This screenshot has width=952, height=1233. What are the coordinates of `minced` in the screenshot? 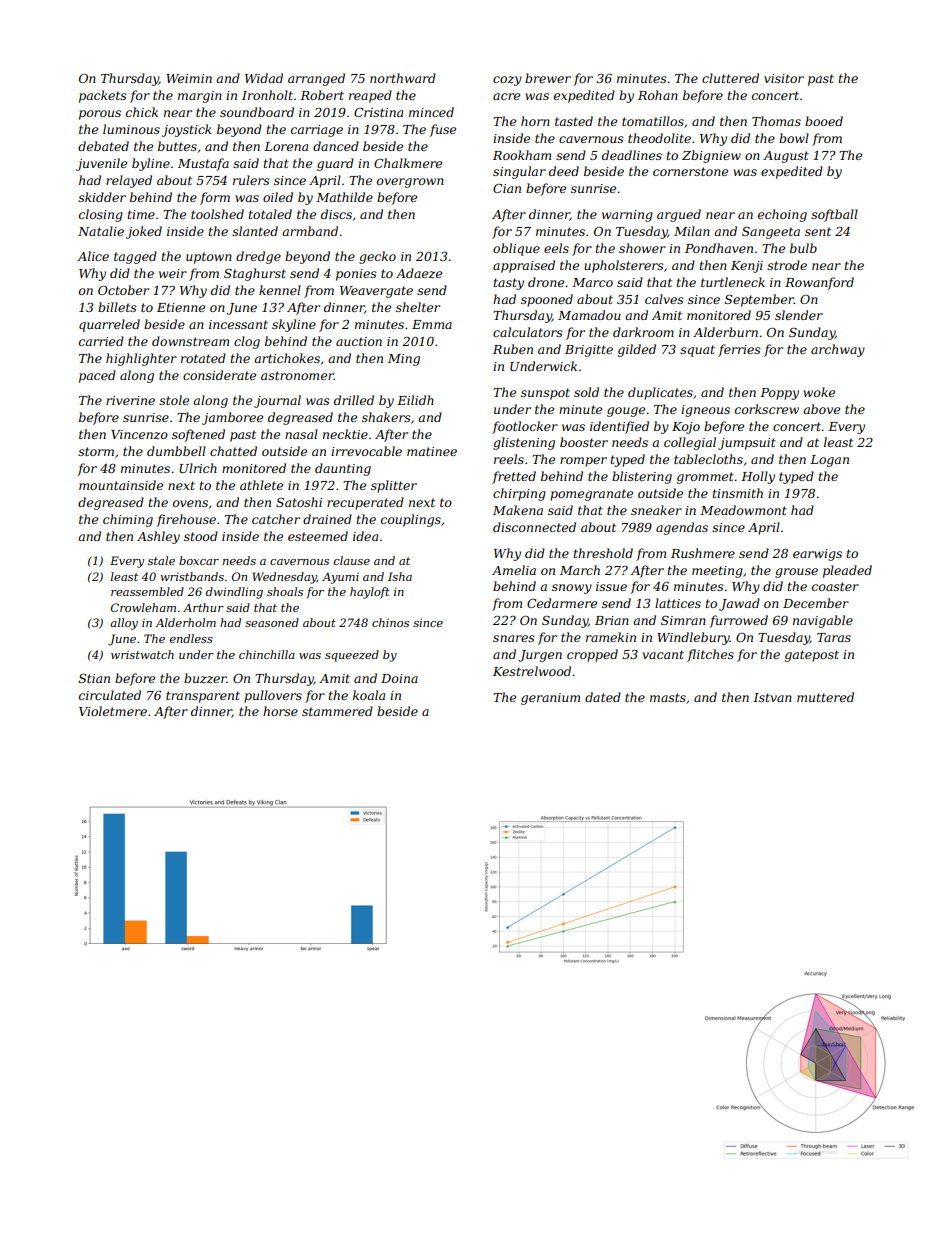 It's located at (431, 112).
